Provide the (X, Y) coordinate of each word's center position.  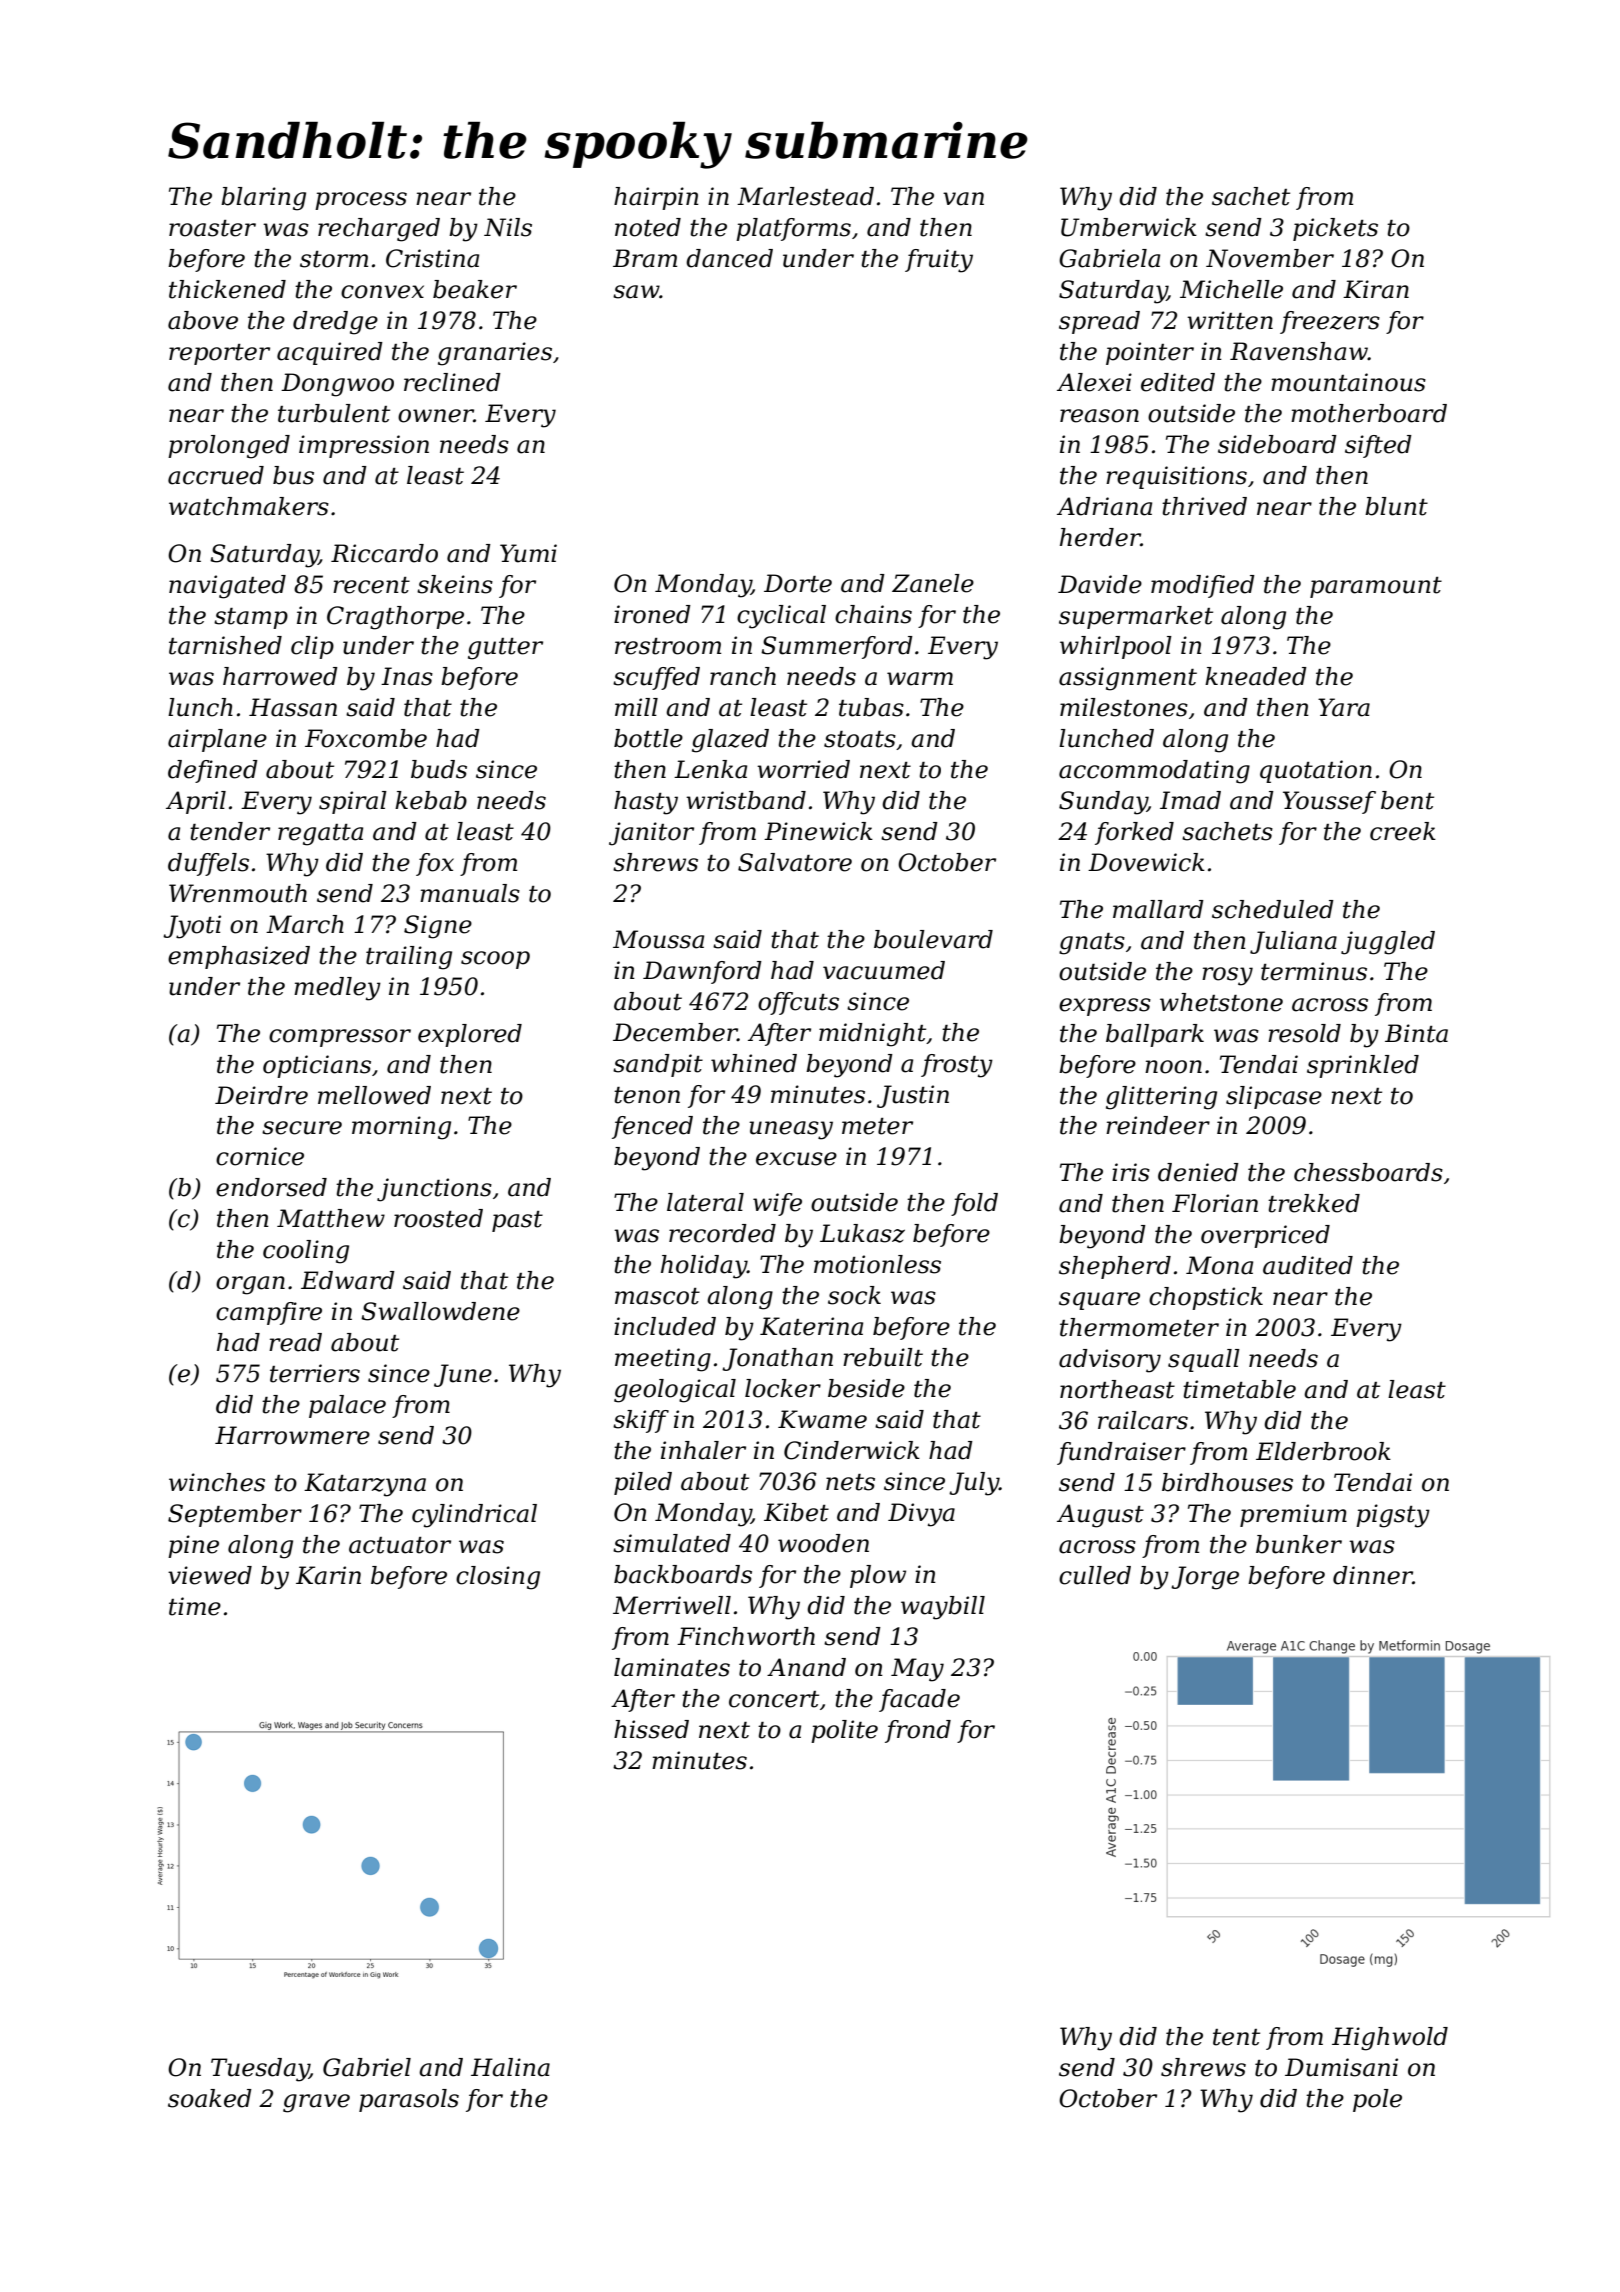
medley (337, 989)
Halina (510, 2067)
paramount (1376, 587)
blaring (263, 199)
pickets (1335, 229)
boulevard (933, 939)
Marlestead (805, 196)
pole (1377, 2100)
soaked (210, 2098)
